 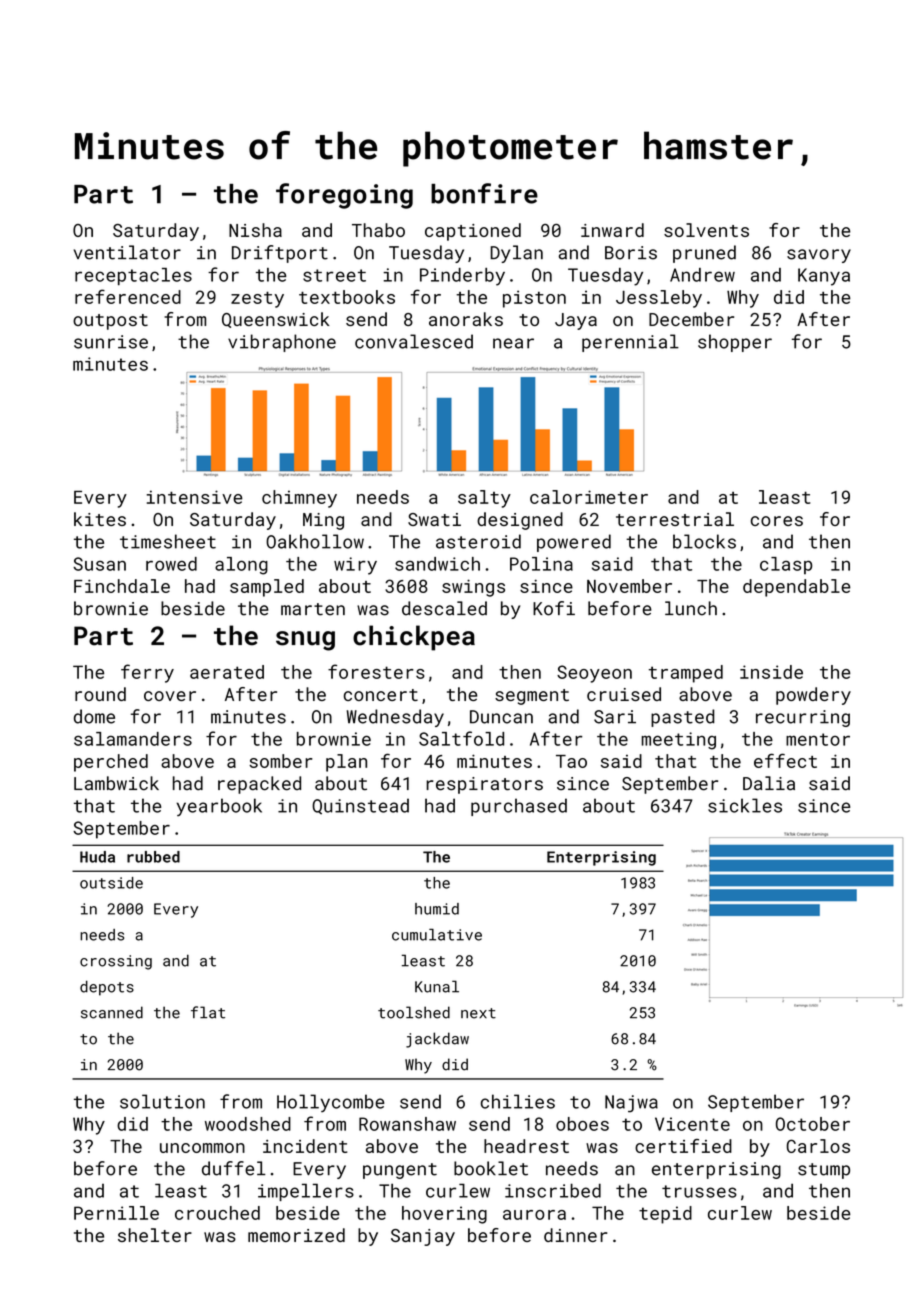 What do you see at coordinates (407, 1124) in the image?
I see `Rowanshaw` at bounding box center [407, 1124].
